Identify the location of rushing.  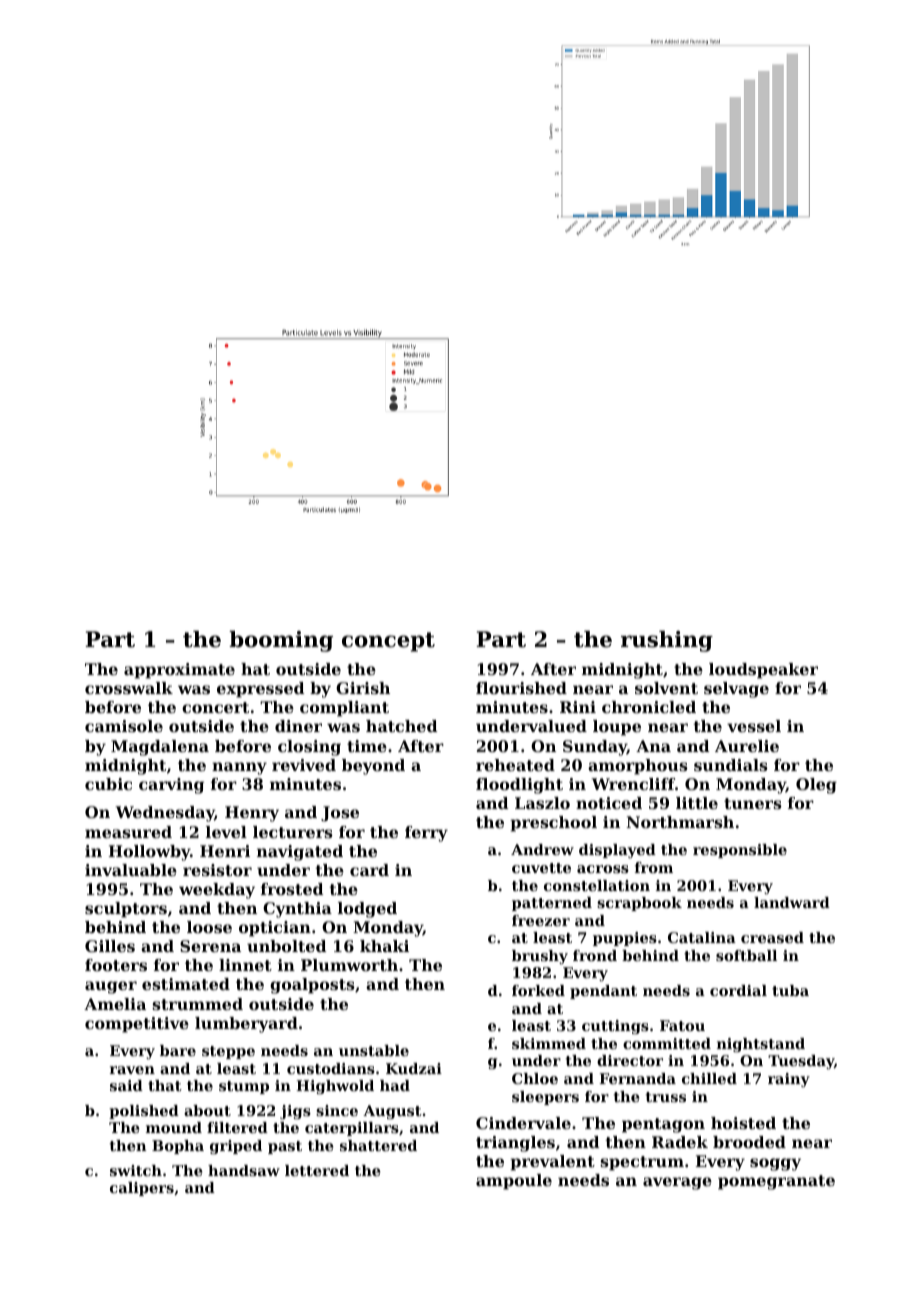
(667, 641).
